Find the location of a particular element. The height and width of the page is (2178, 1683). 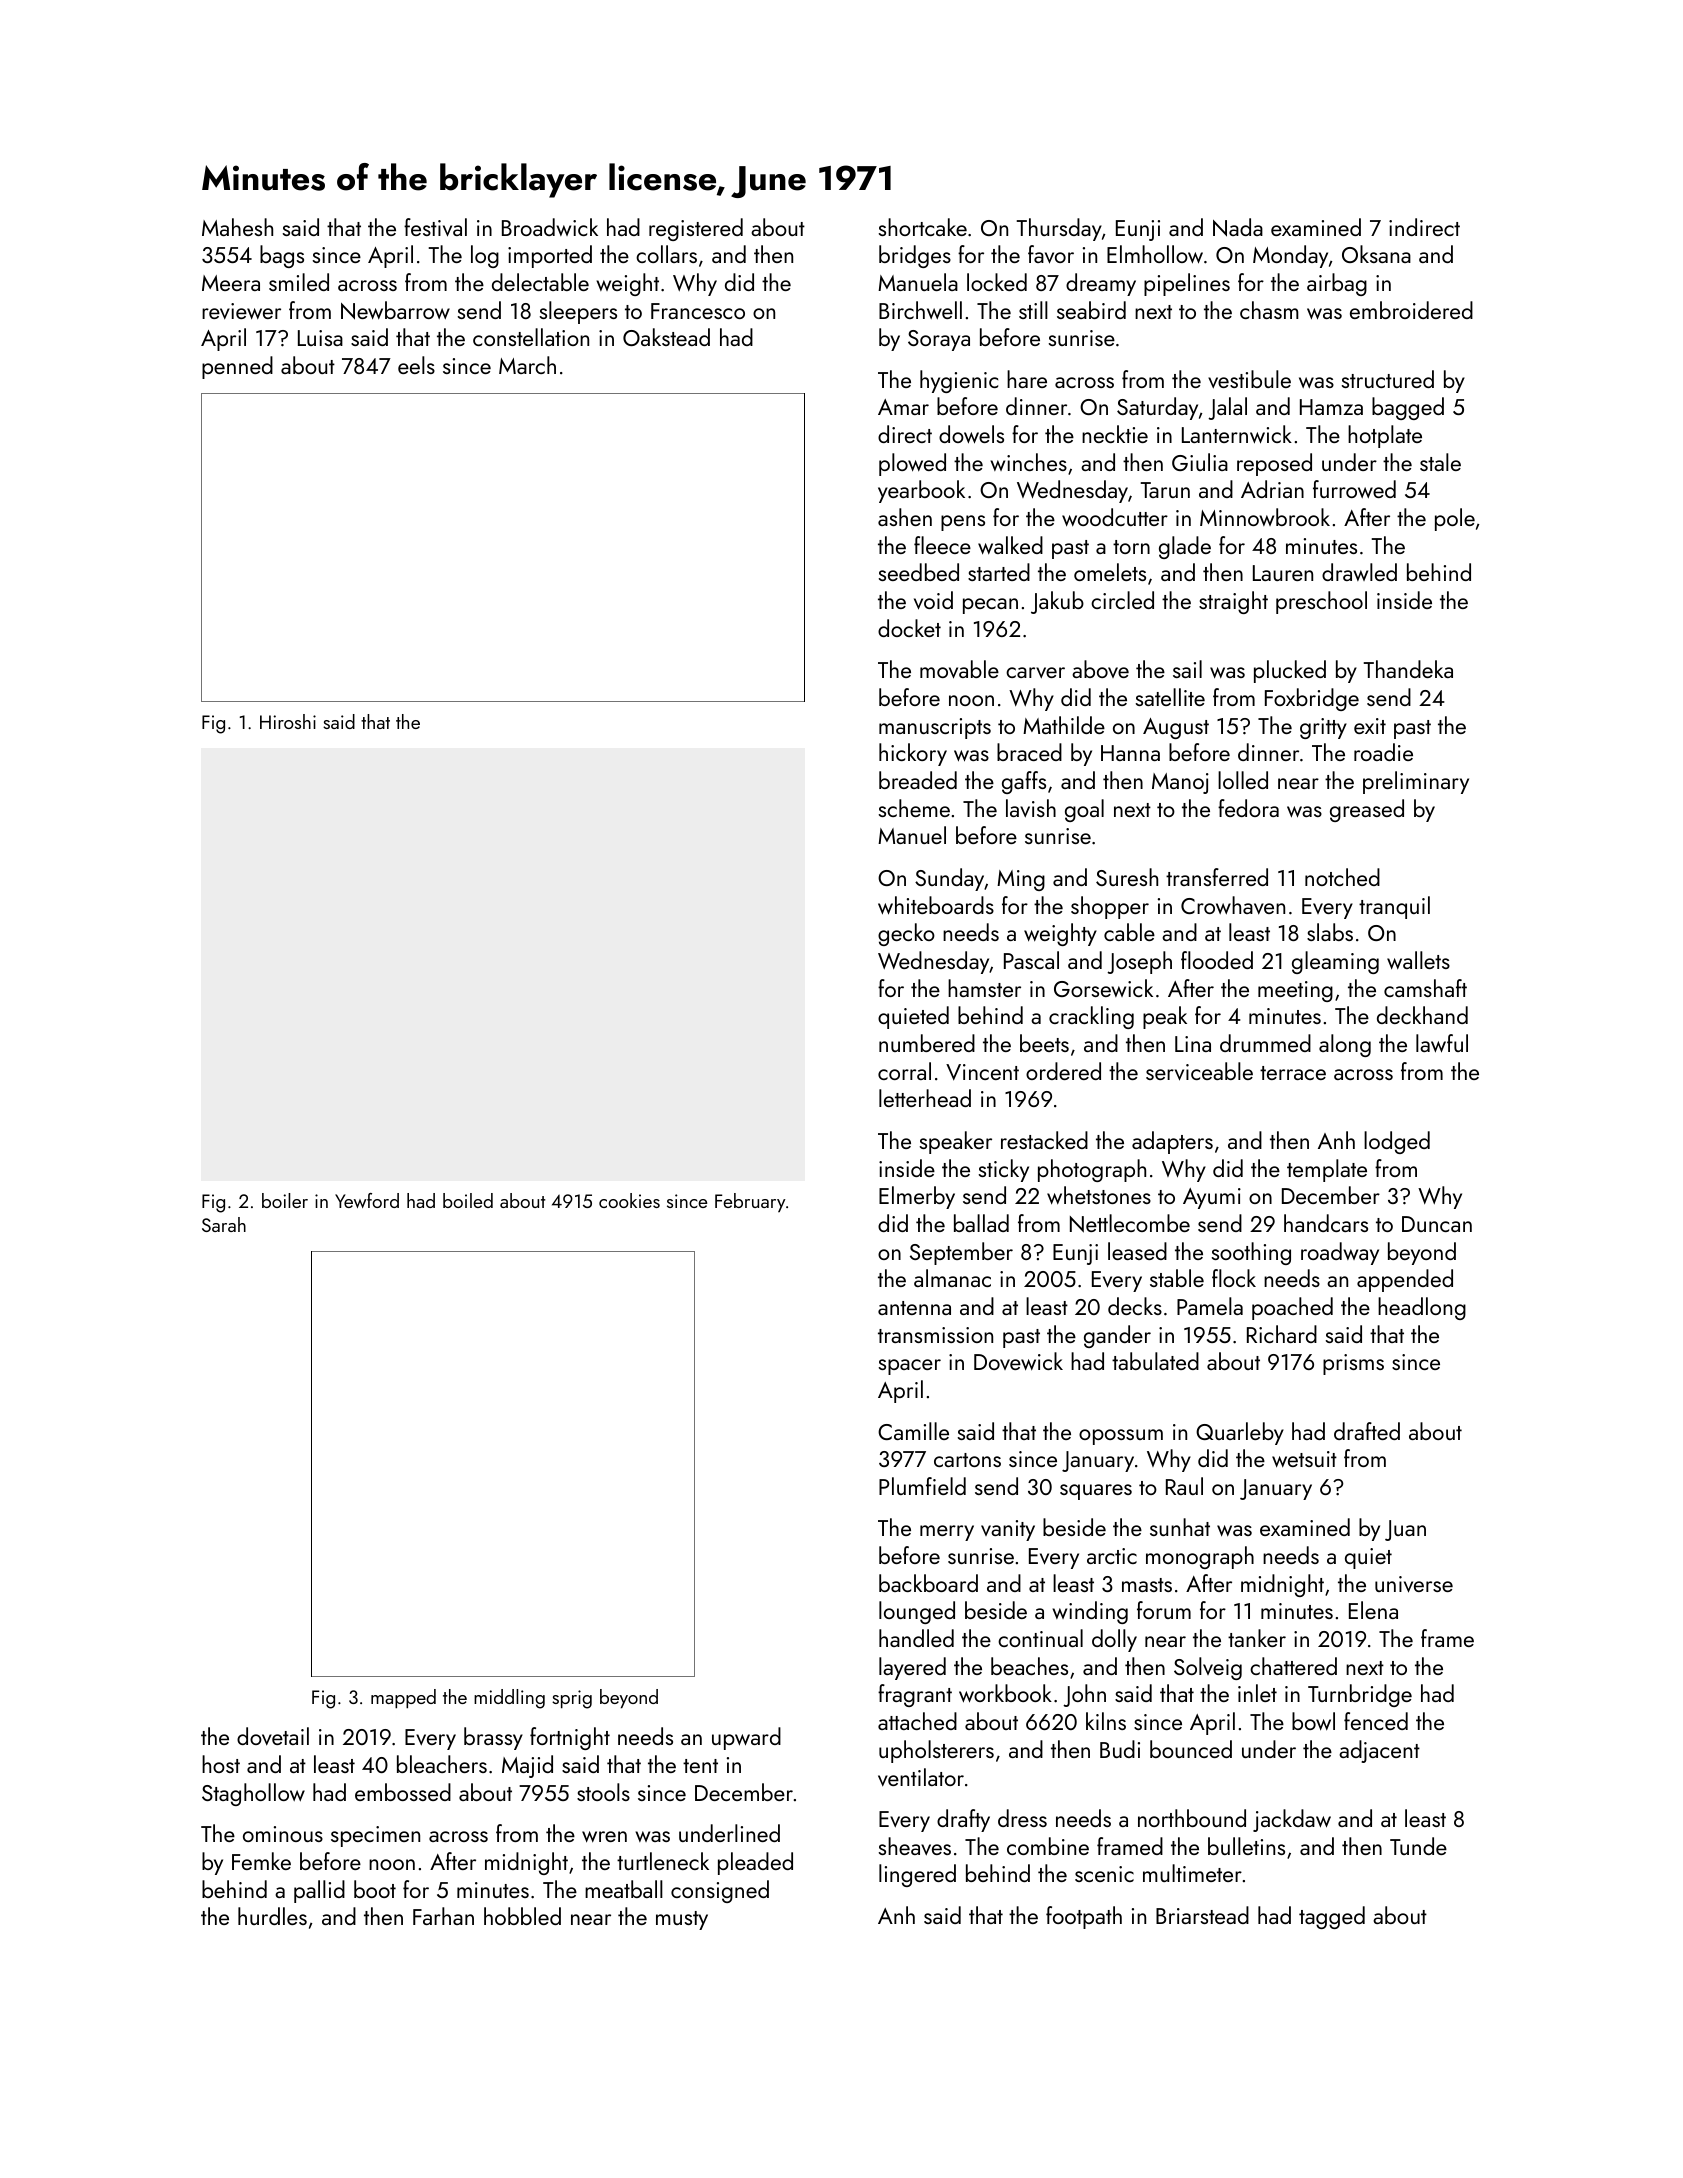

dovetail is located at coordinates (273, 1736).
